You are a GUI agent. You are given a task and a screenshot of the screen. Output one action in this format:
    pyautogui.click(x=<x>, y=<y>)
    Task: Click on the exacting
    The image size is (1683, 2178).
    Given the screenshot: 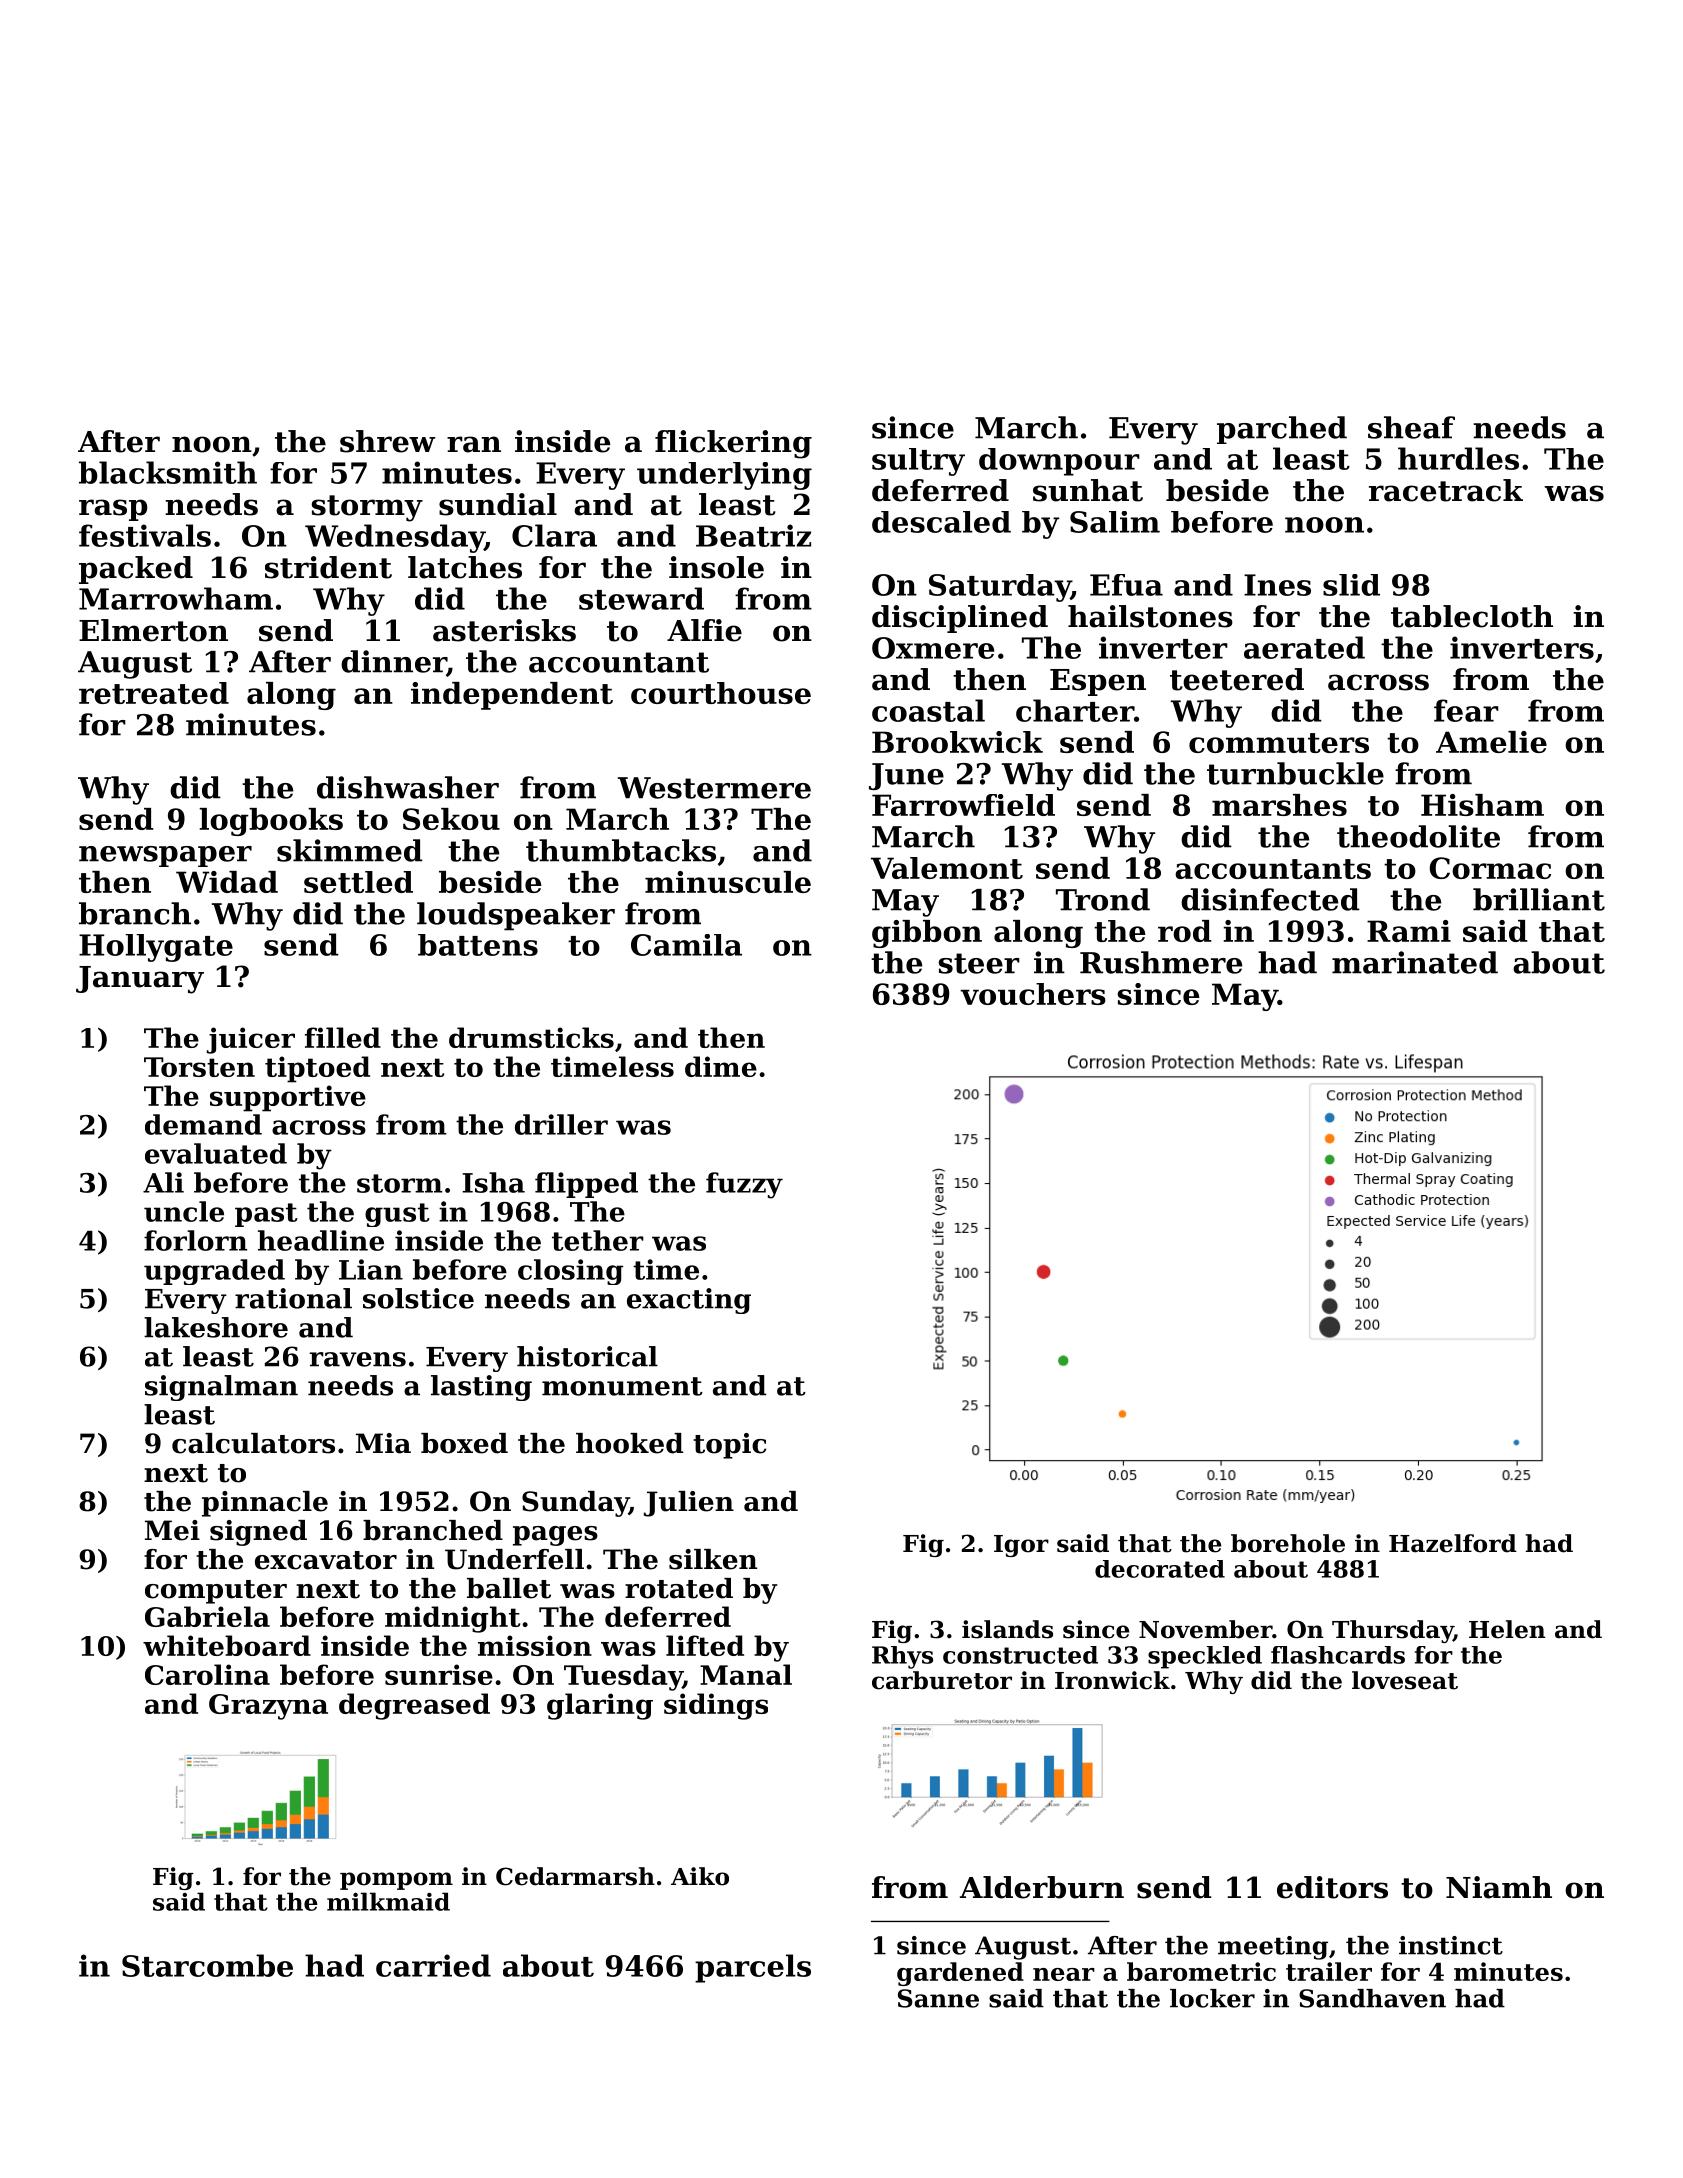 What is the action you would take?
    pyautogui.click(x=689, y=1301)
